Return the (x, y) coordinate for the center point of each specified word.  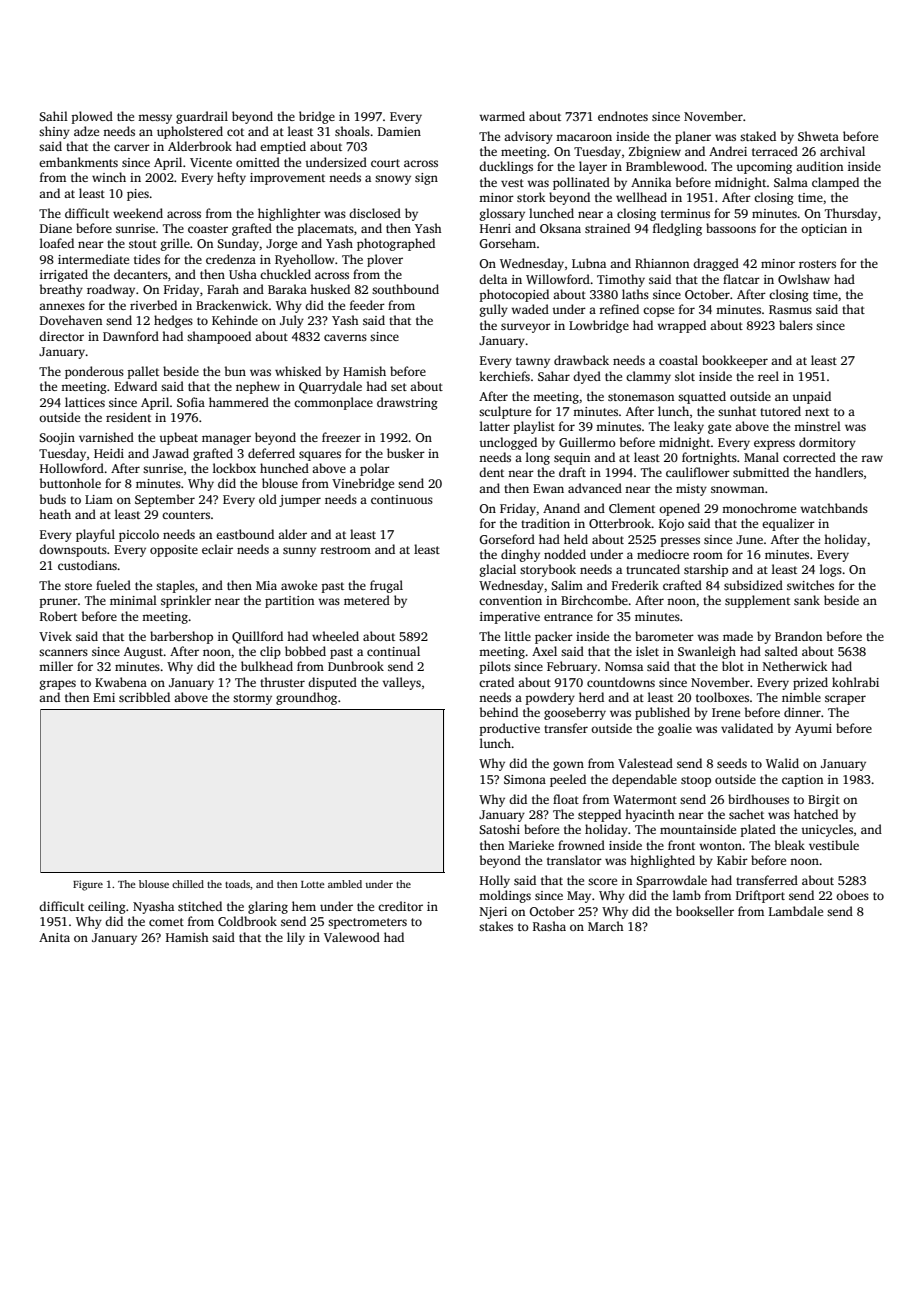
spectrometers (367, 923)
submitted (761, 472)
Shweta (818, 136)
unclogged (508, 443)
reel (768, 376)
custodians (87, 565)
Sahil (53, 116)
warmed (502, 116)
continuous (402, 499)
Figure (88, 885)
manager (226, 440)
